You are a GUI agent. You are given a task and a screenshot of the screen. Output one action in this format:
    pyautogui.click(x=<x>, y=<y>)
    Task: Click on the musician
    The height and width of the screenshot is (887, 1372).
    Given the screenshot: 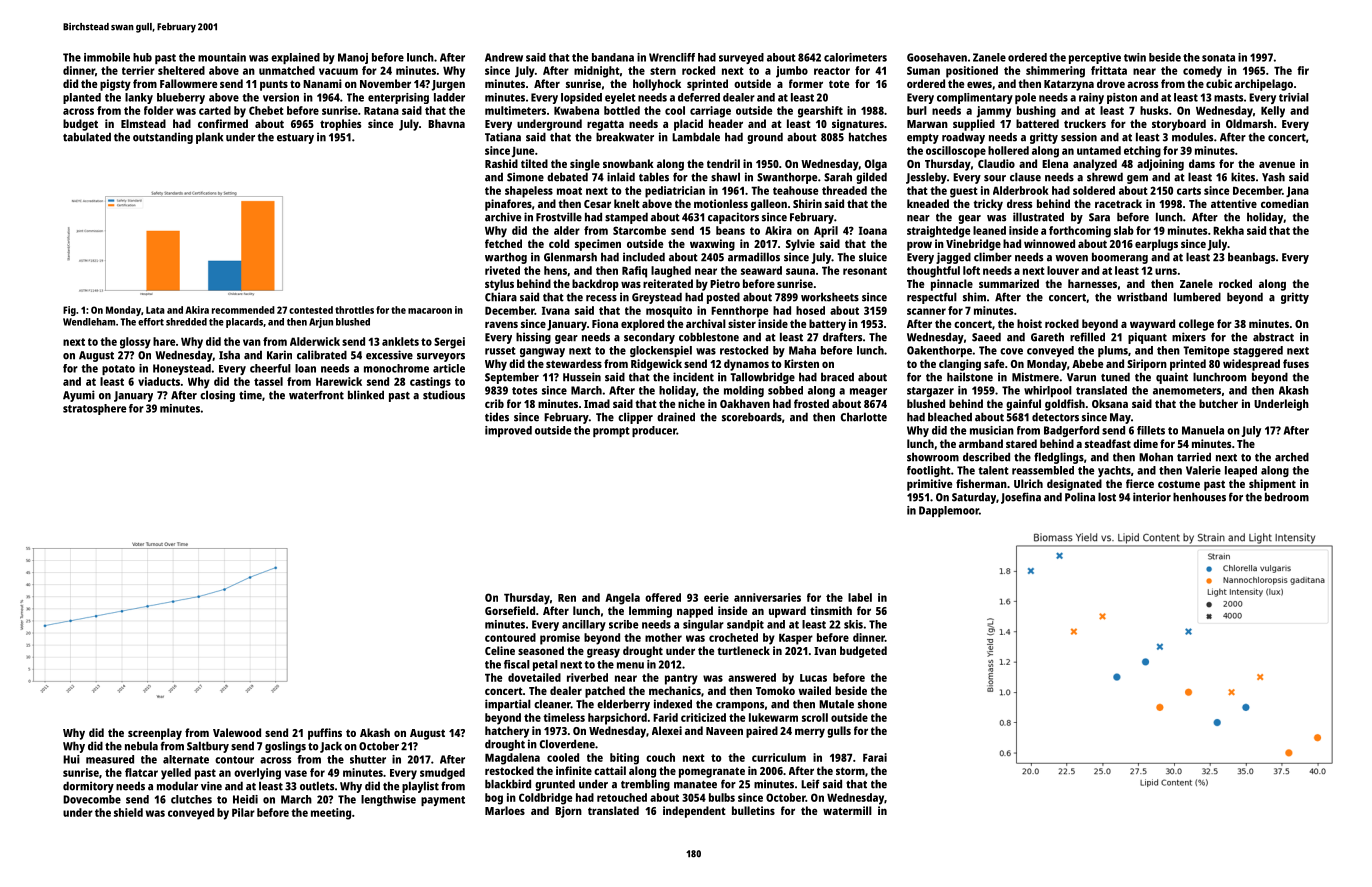 What is the action you would take?
    pyautogui.click(x=992, y=430)
